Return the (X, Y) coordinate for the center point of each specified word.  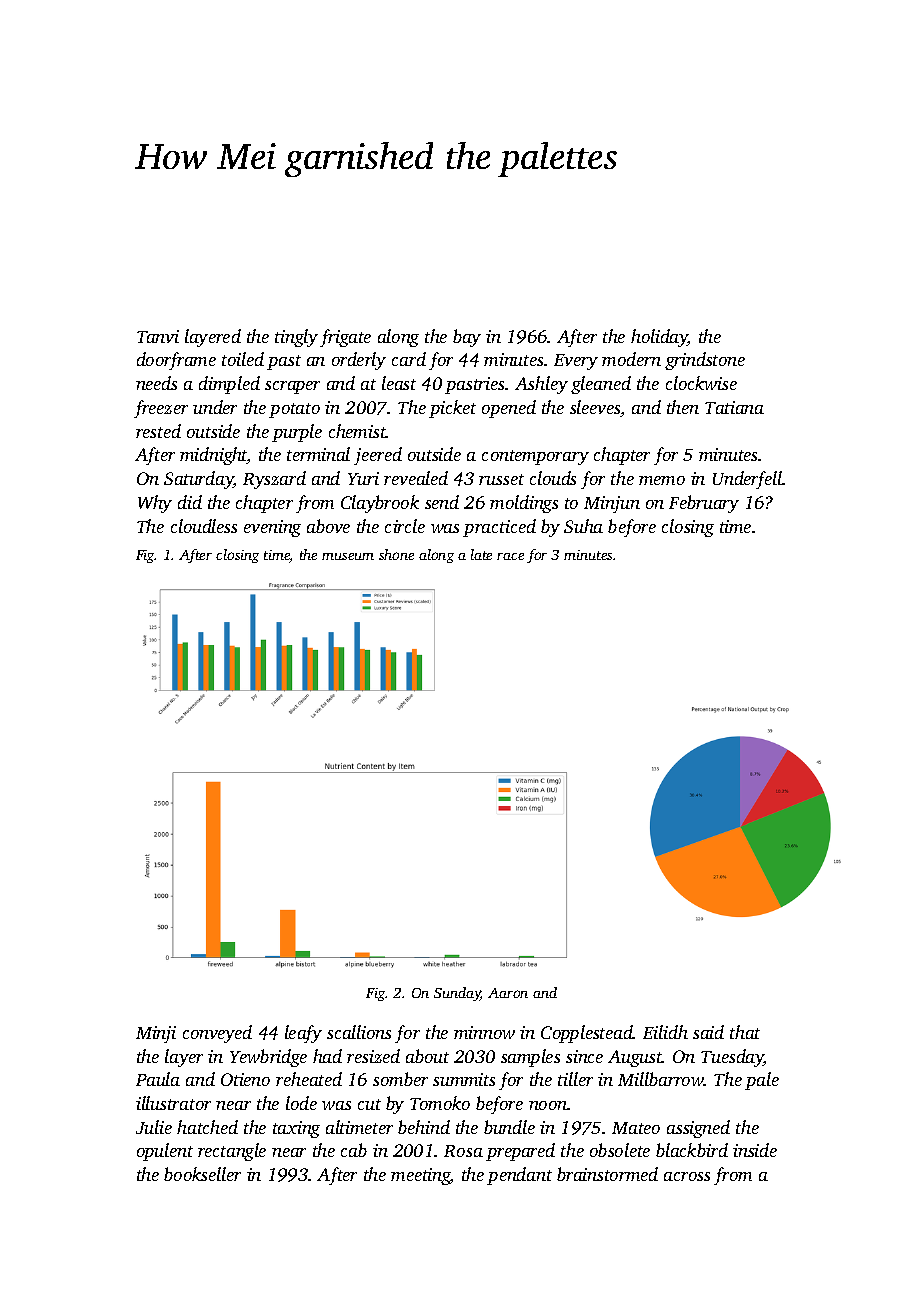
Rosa (463, 1151)
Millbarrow (661, 1079)
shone (396, 554)
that (745, 1032)
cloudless (204, 526)
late (481, 554)
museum (348, 556)
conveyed (217, 1034)
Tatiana (734, 407)
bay (467, 338)
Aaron (508, 993)
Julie (154, 1127)
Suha (583, 526)
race (510, 556)
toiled (243, 359)
